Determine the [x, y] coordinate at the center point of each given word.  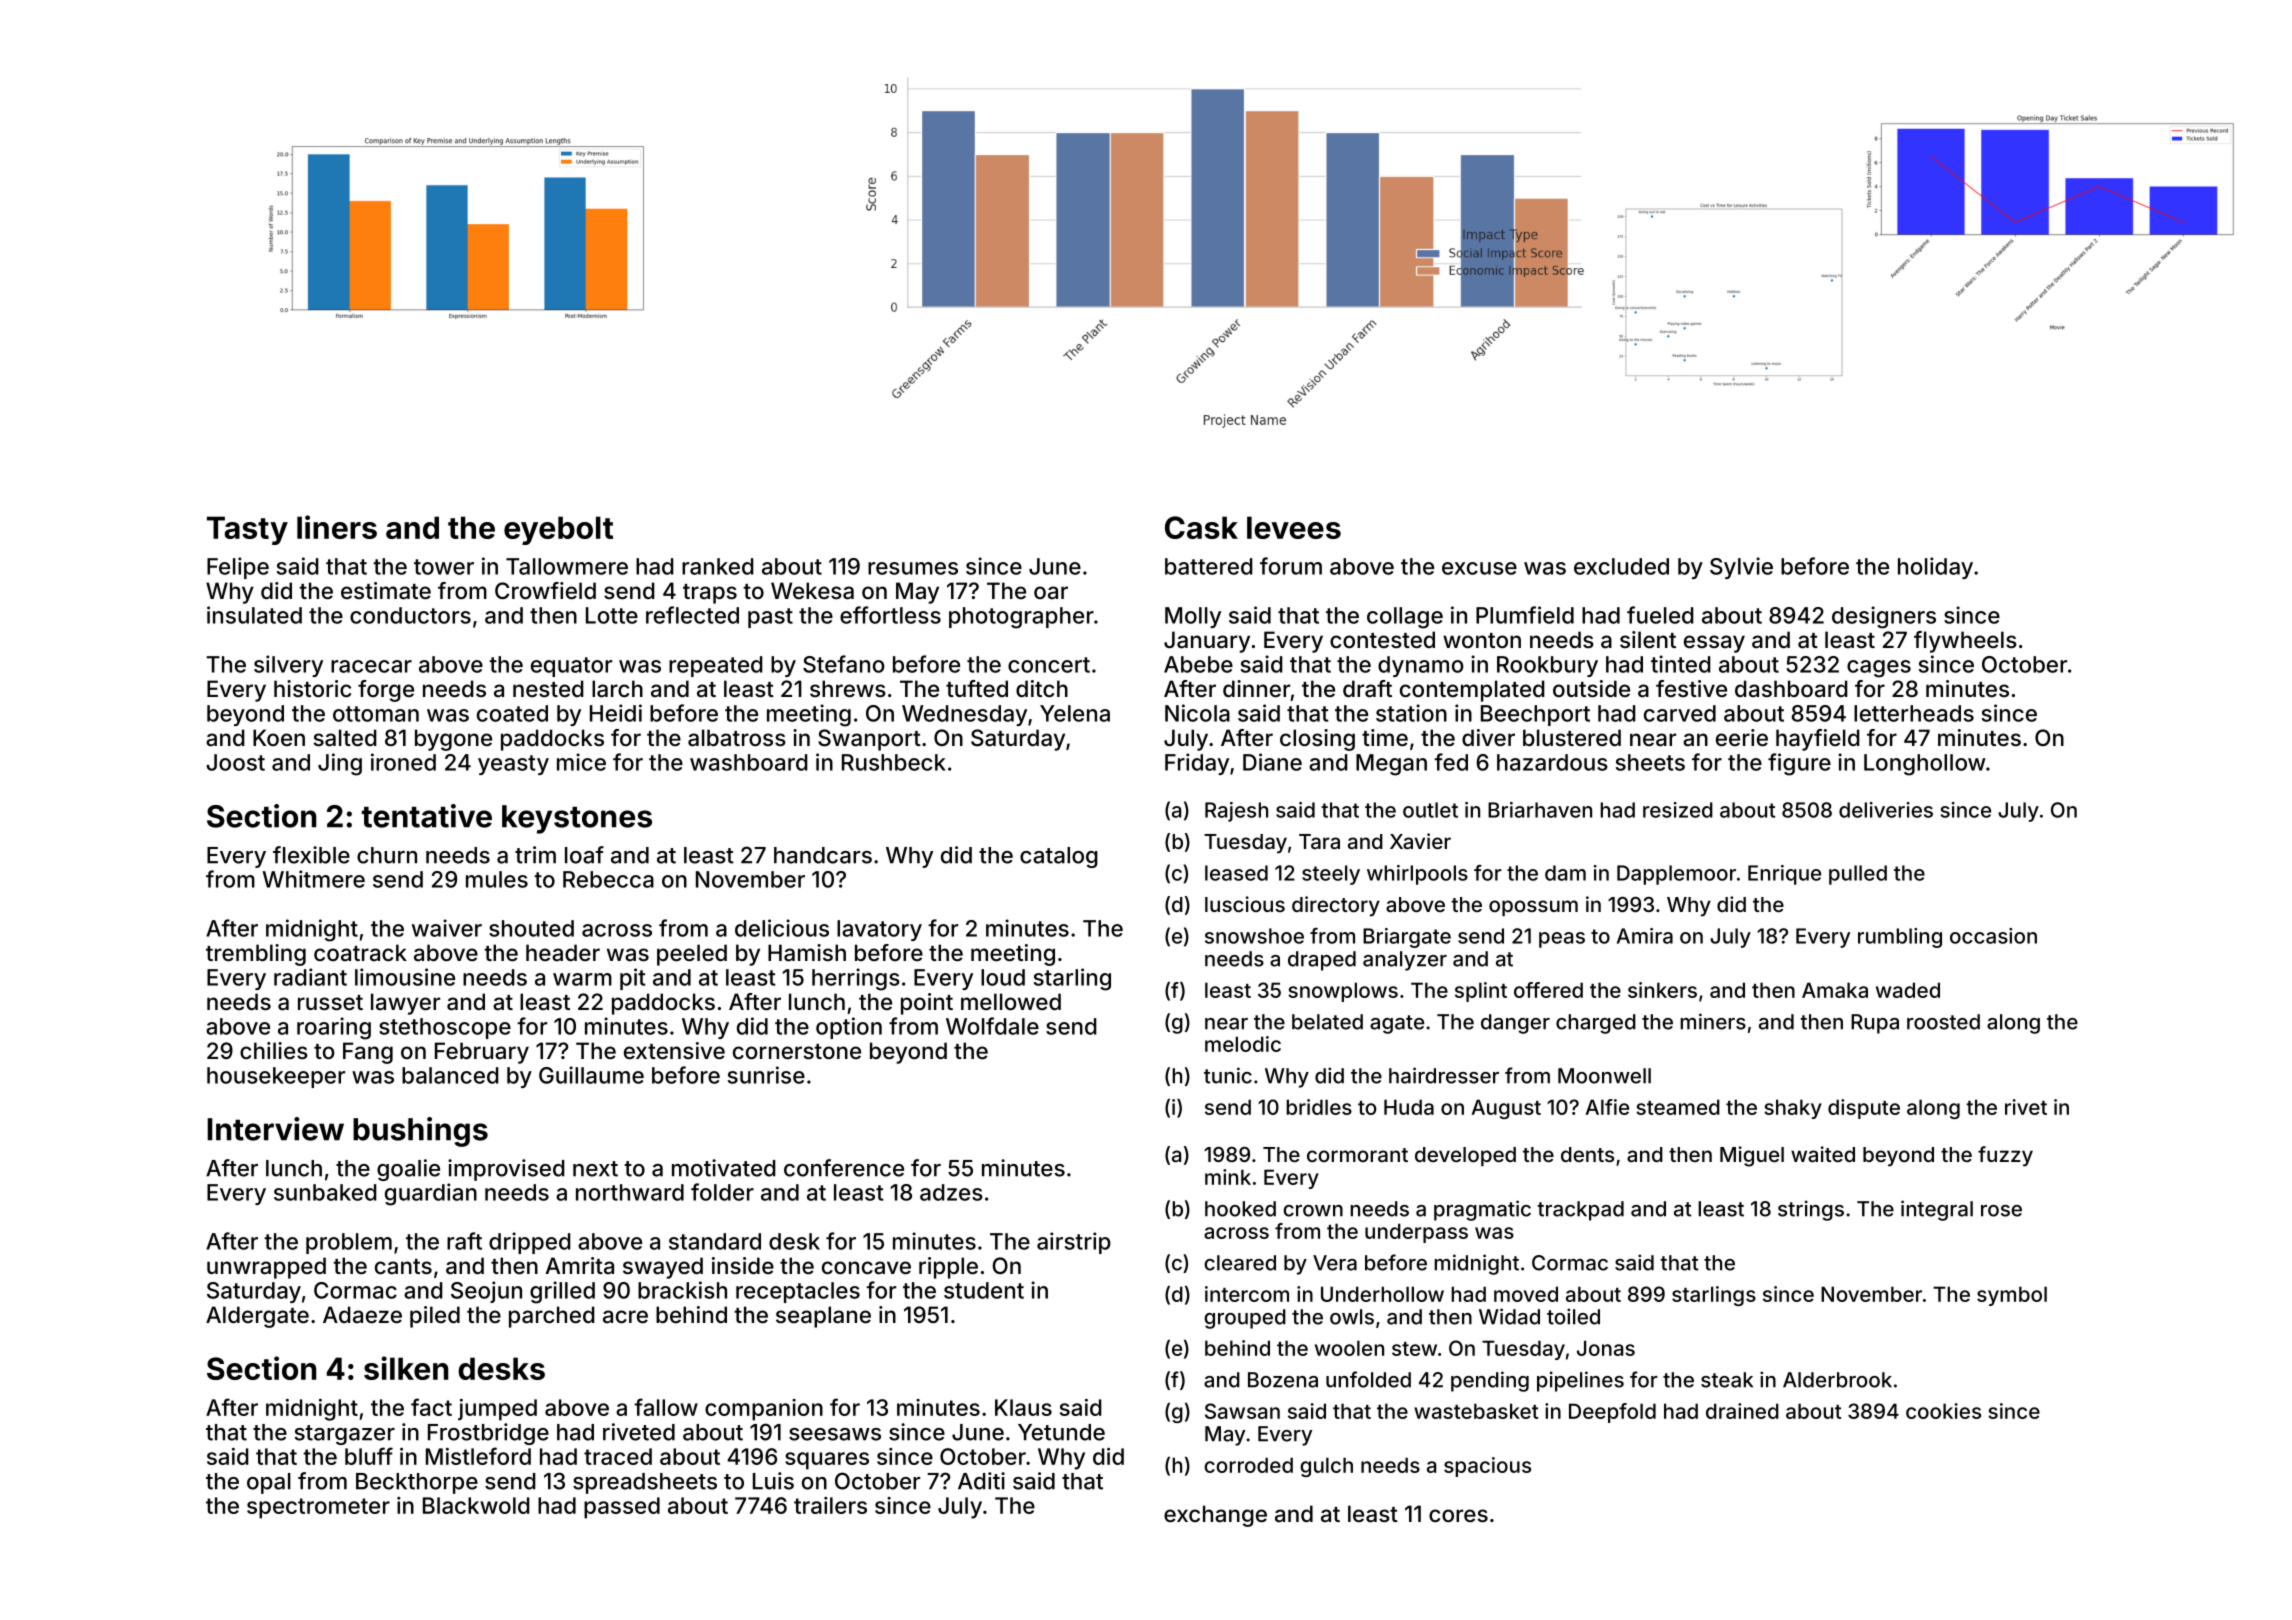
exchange [1215, 1516]
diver [1488, 737]
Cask [1201, 527]
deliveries [1886, 810]
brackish [682, 1290]
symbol [2012, 1296]
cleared [1240, 1263]
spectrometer [318, 1508]
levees [1294, 527]
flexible [311, 855]
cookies [1943, 1411]
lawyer [405, 1004]
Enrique [1784, 875]
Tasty [247, 530]
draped [1322, 961]
